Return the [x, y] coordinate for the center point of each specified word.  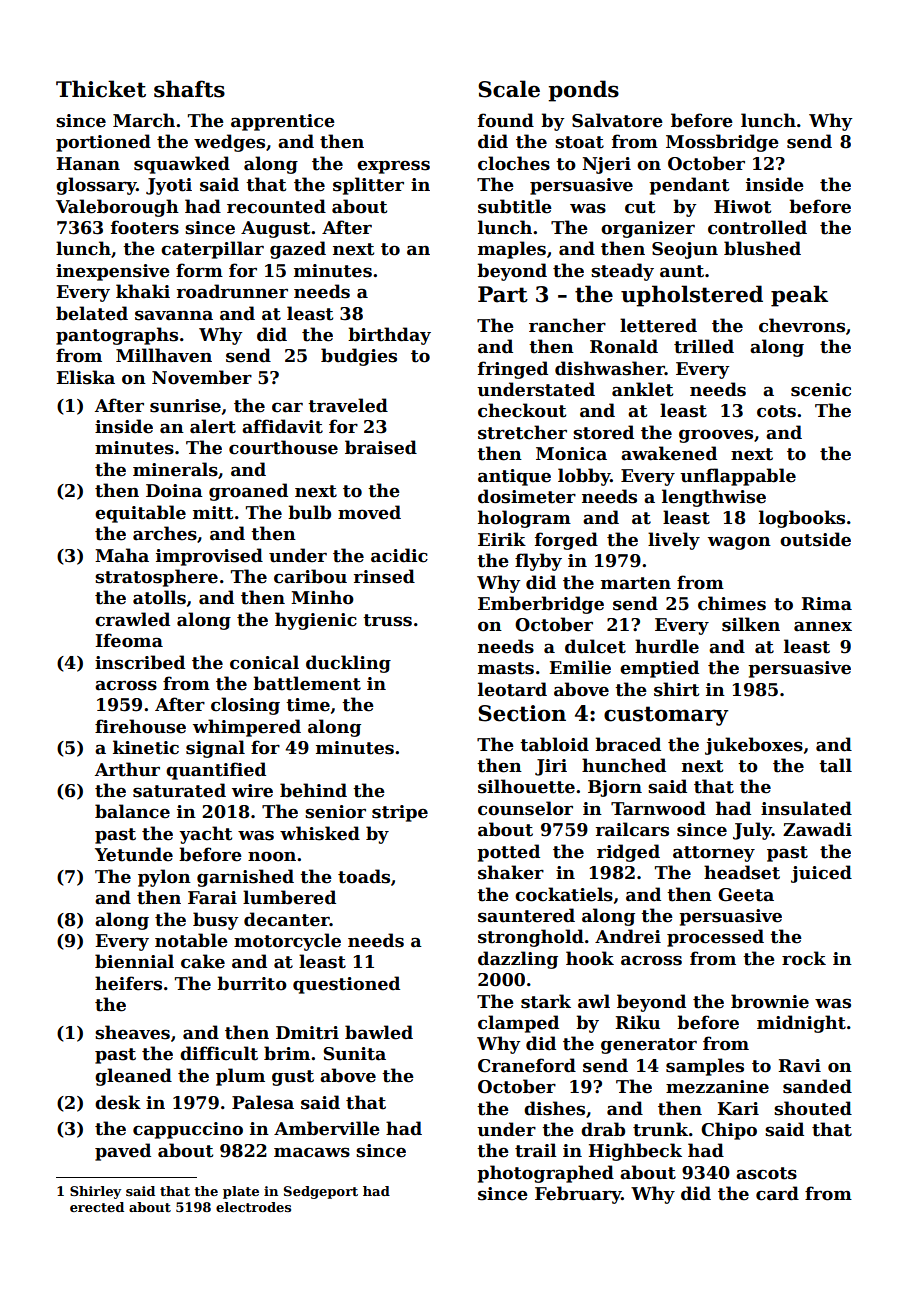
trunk [660, 1129]
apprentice [283, 122]
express [393, 167]
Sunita [355, 1054]
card [777, 1193]
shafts [189, 89]
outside [815, 539]
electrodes [253, 1207]
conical [264, 662]
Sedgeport [321, 1192]
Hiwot [742, 207]
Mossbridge [722, 143]
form [199, 270]
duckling [348, 664]
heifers [128, 983]
